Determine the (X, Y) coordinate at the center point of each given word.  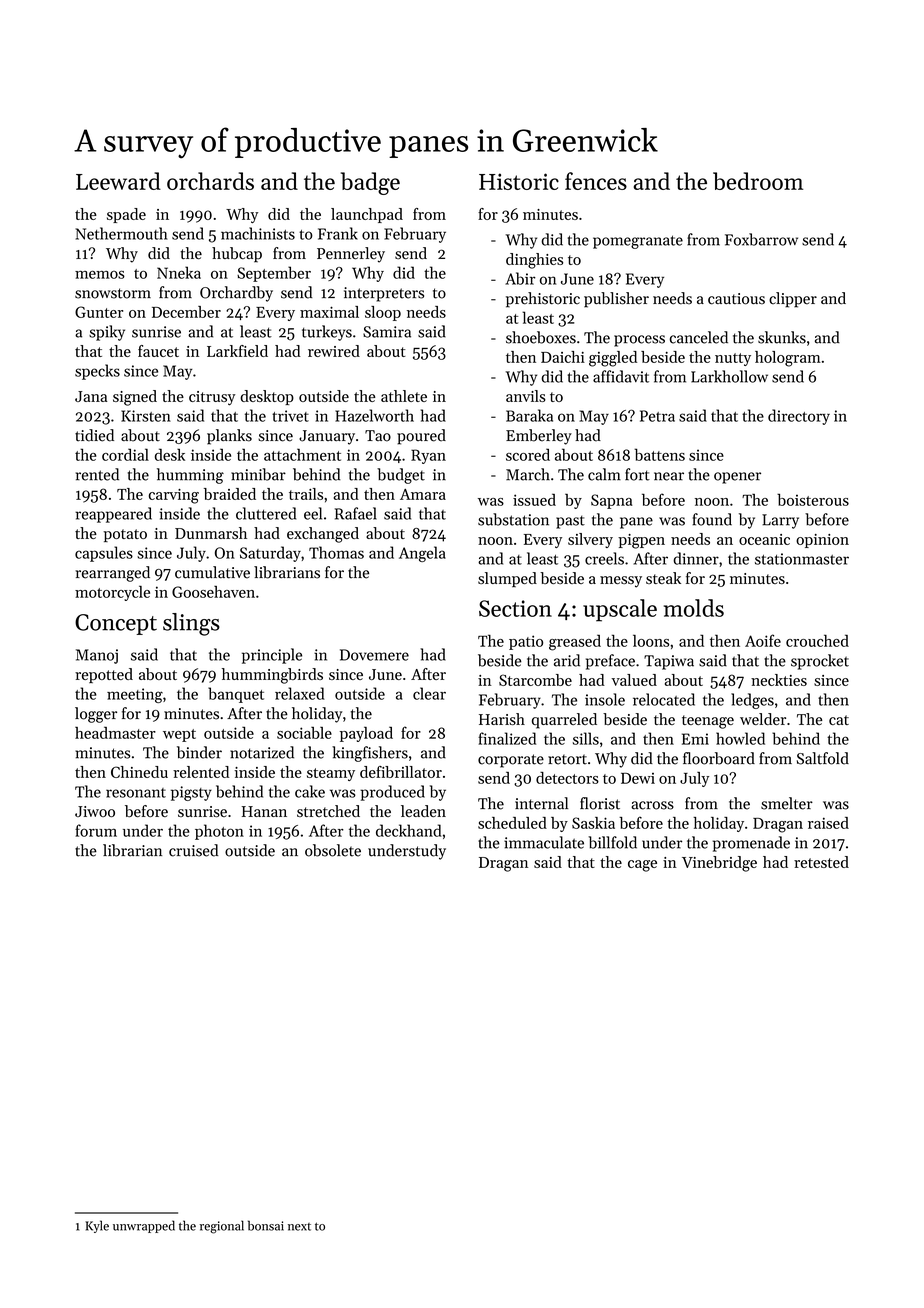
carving (174, 496)
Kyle (97, 1226)
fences (596, 181)
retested (821, 862)
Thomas (336, 552)
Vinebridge (719, 864)
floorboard (719, 758)
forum (96, 830)
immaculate (544, 842)
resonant (136, 793)
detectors (567, 778)
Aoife (763, 640)
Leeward (118, 181)
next (299, 1227)
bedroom (758, 181)
